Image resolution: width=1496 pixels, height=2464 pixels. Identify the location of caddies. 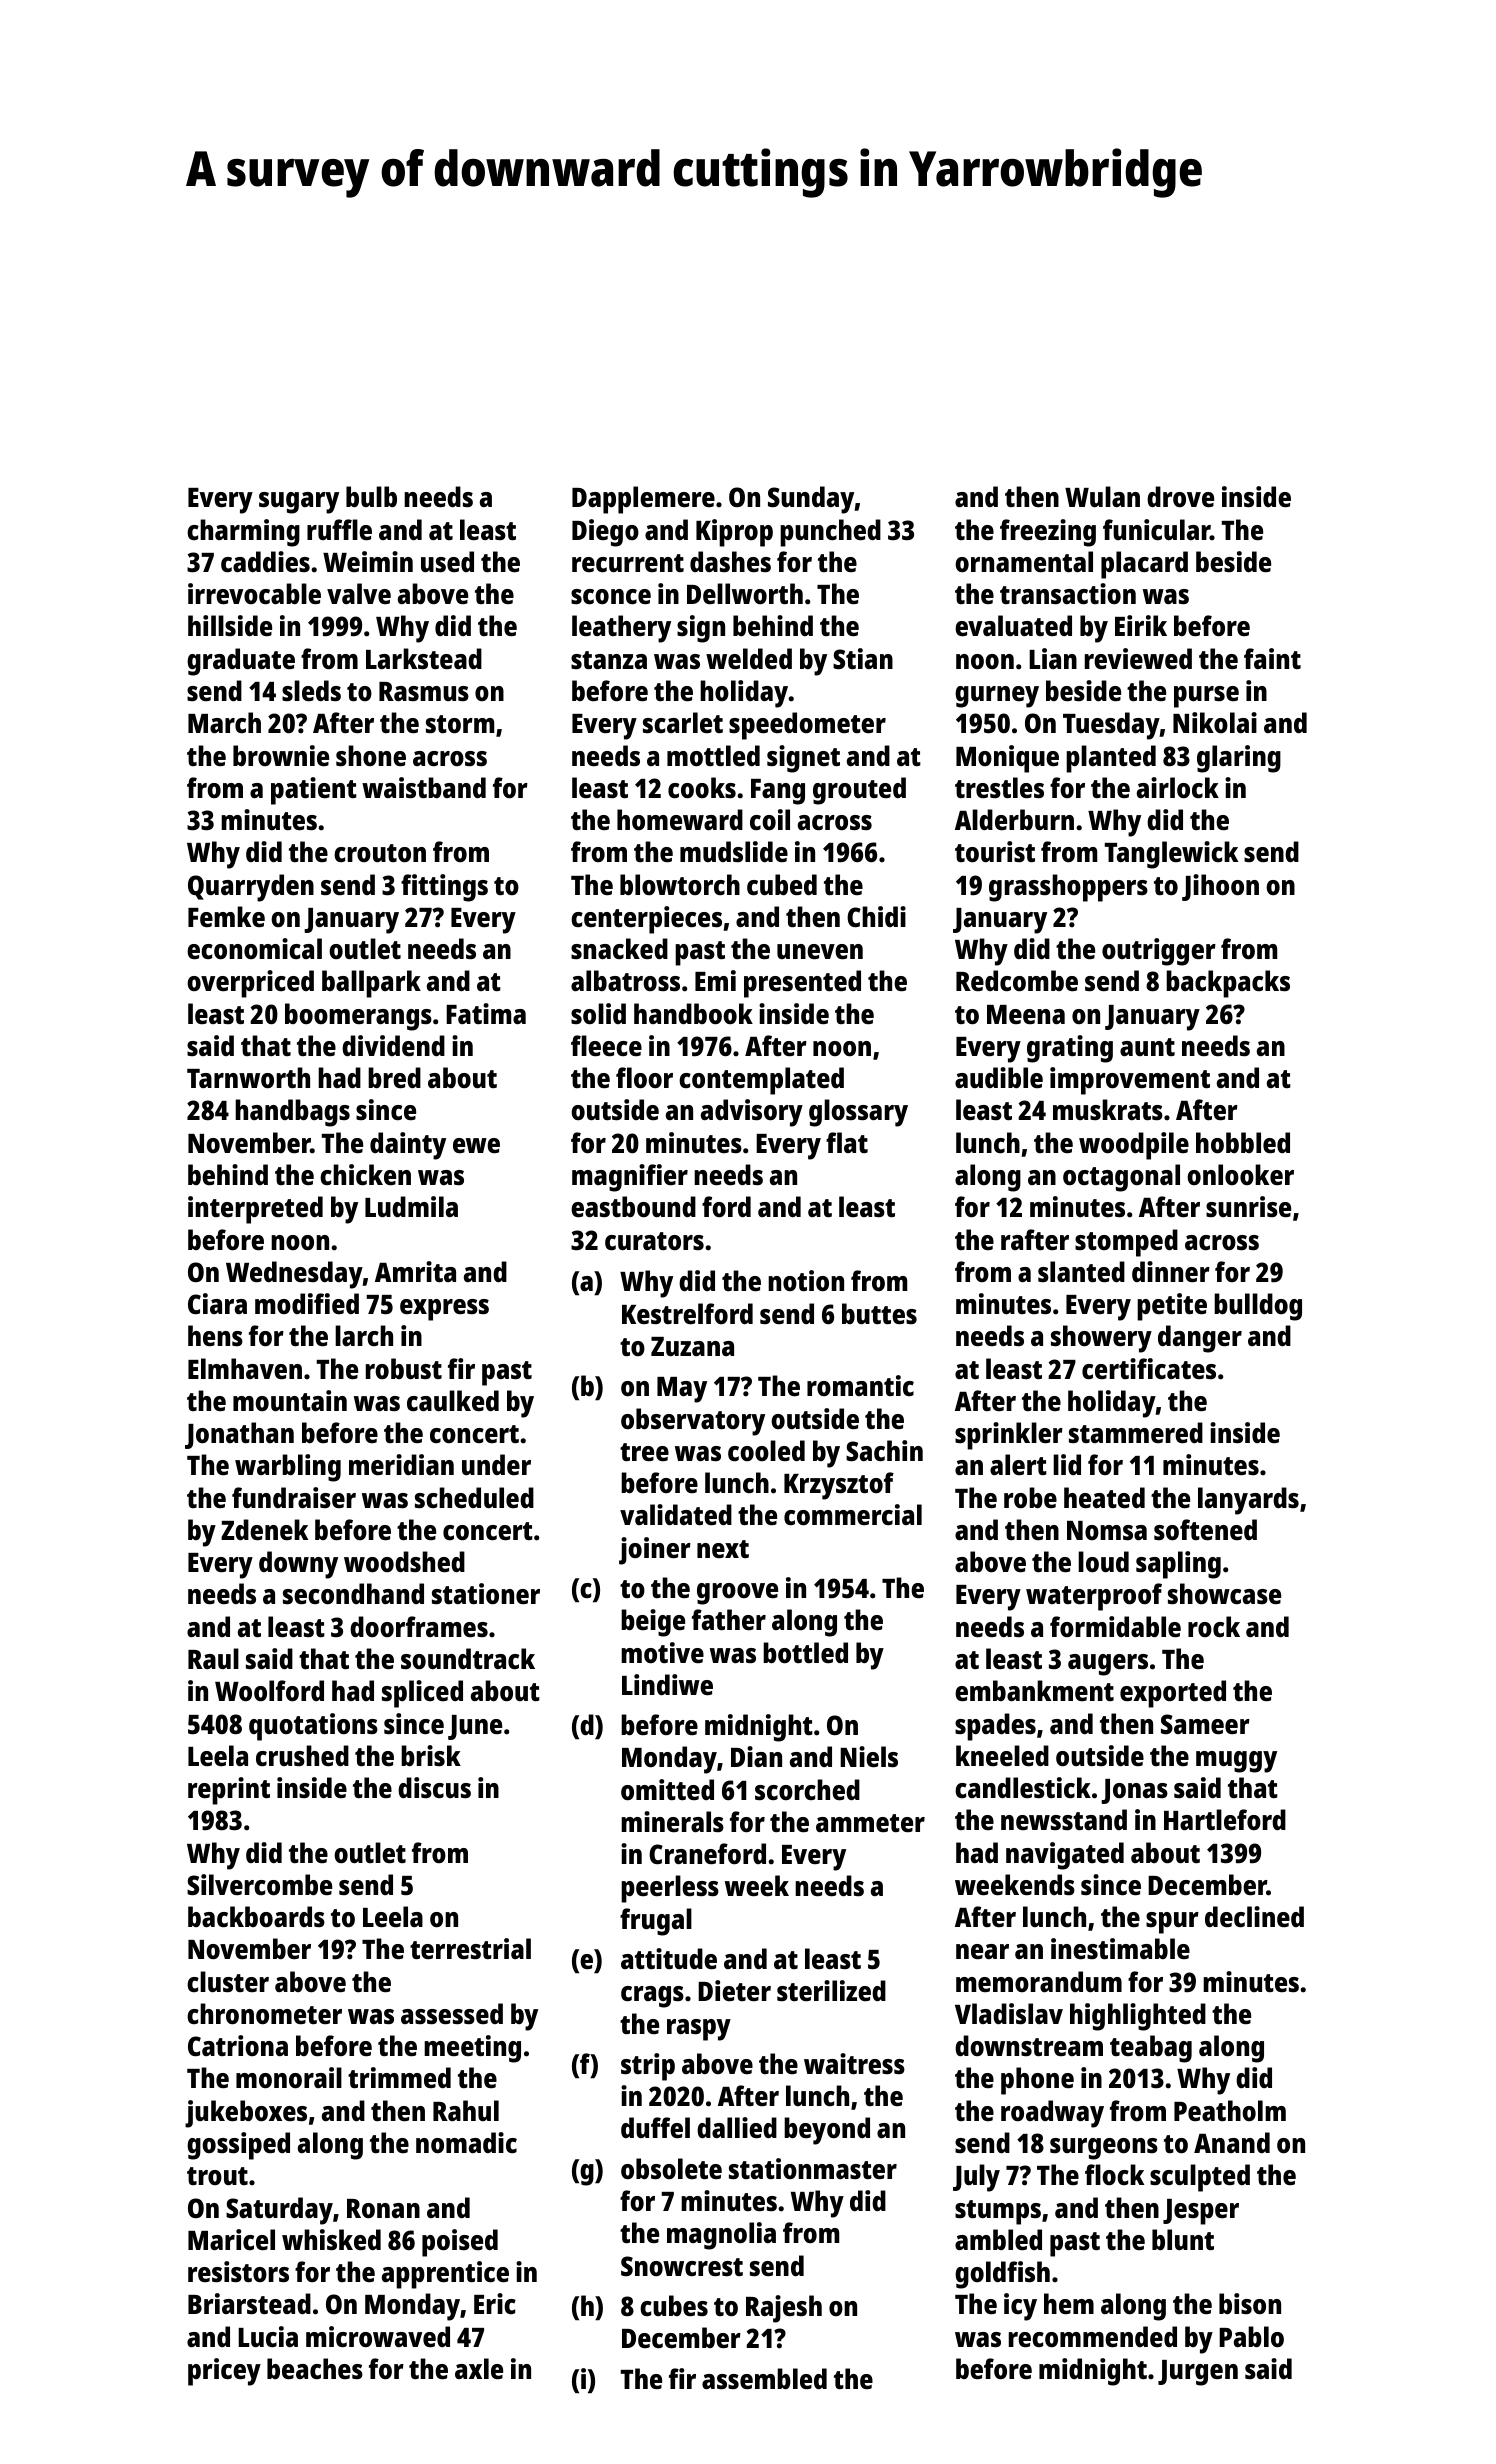
(265, 562).
